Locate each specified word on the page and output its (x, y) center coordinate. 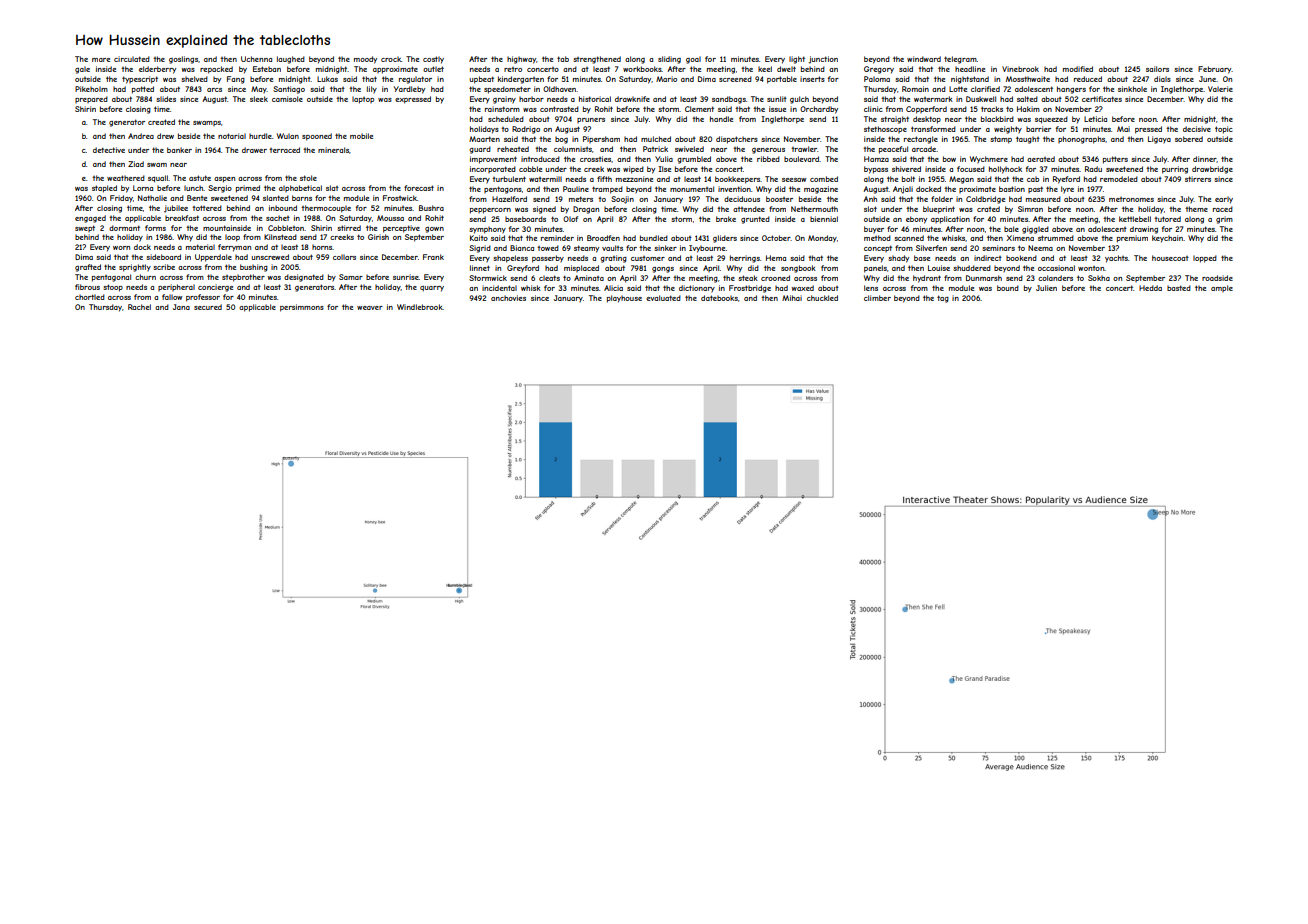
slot (870, 209)
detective (109, 150)
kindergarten (521, 80)
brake (726, 219)
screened (735, 79)
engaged (90, 219)
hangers (1071, 90)
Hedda (1150, 288)
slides (166, 99)
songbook (798, 269)
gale (82, 70)
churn (145, 277)
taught (1028, 140)
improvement (493, 160)
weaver (370, 308)
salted (1027, 99)
